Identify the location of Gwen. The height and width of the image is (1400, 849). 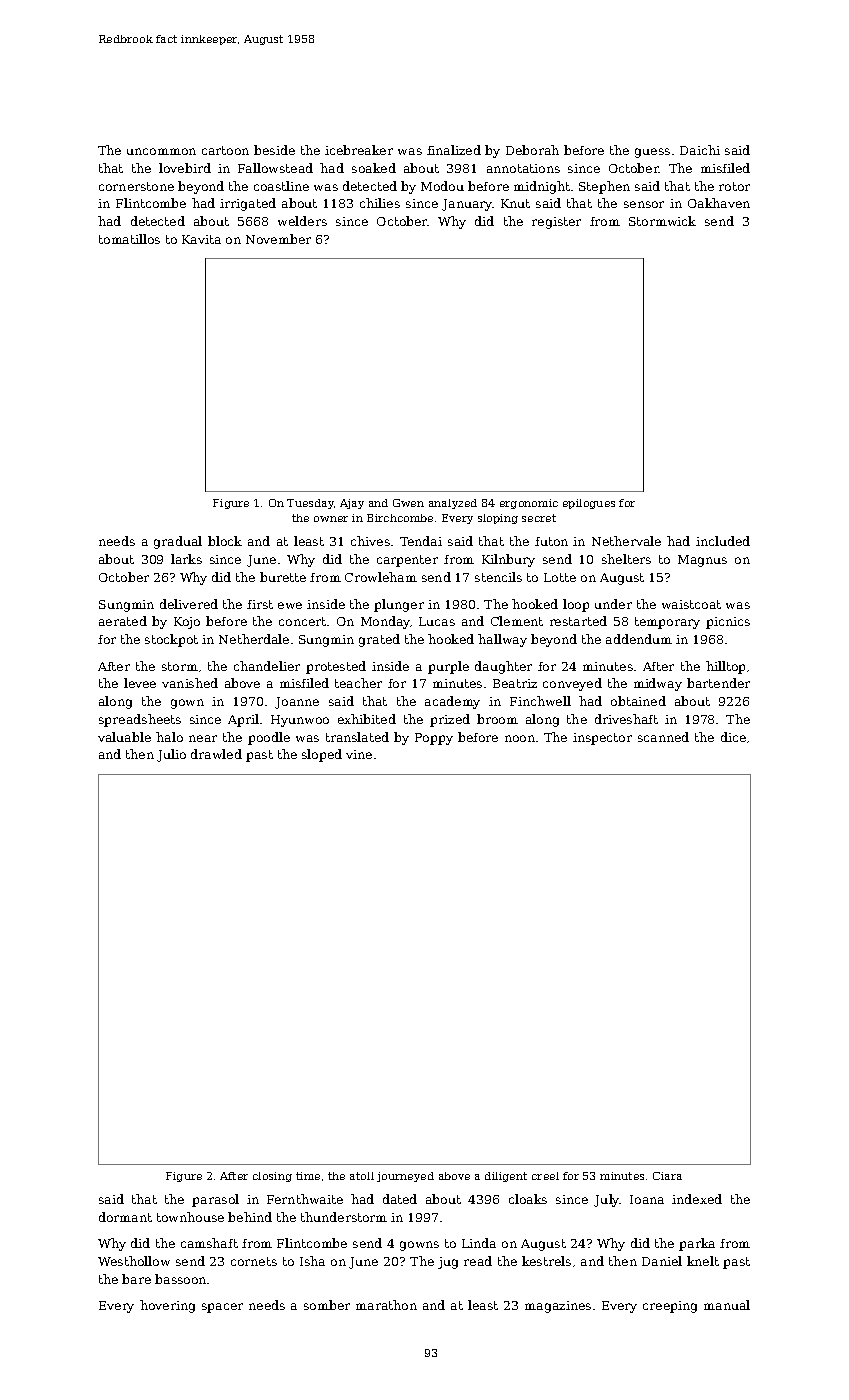
(408, 503).
